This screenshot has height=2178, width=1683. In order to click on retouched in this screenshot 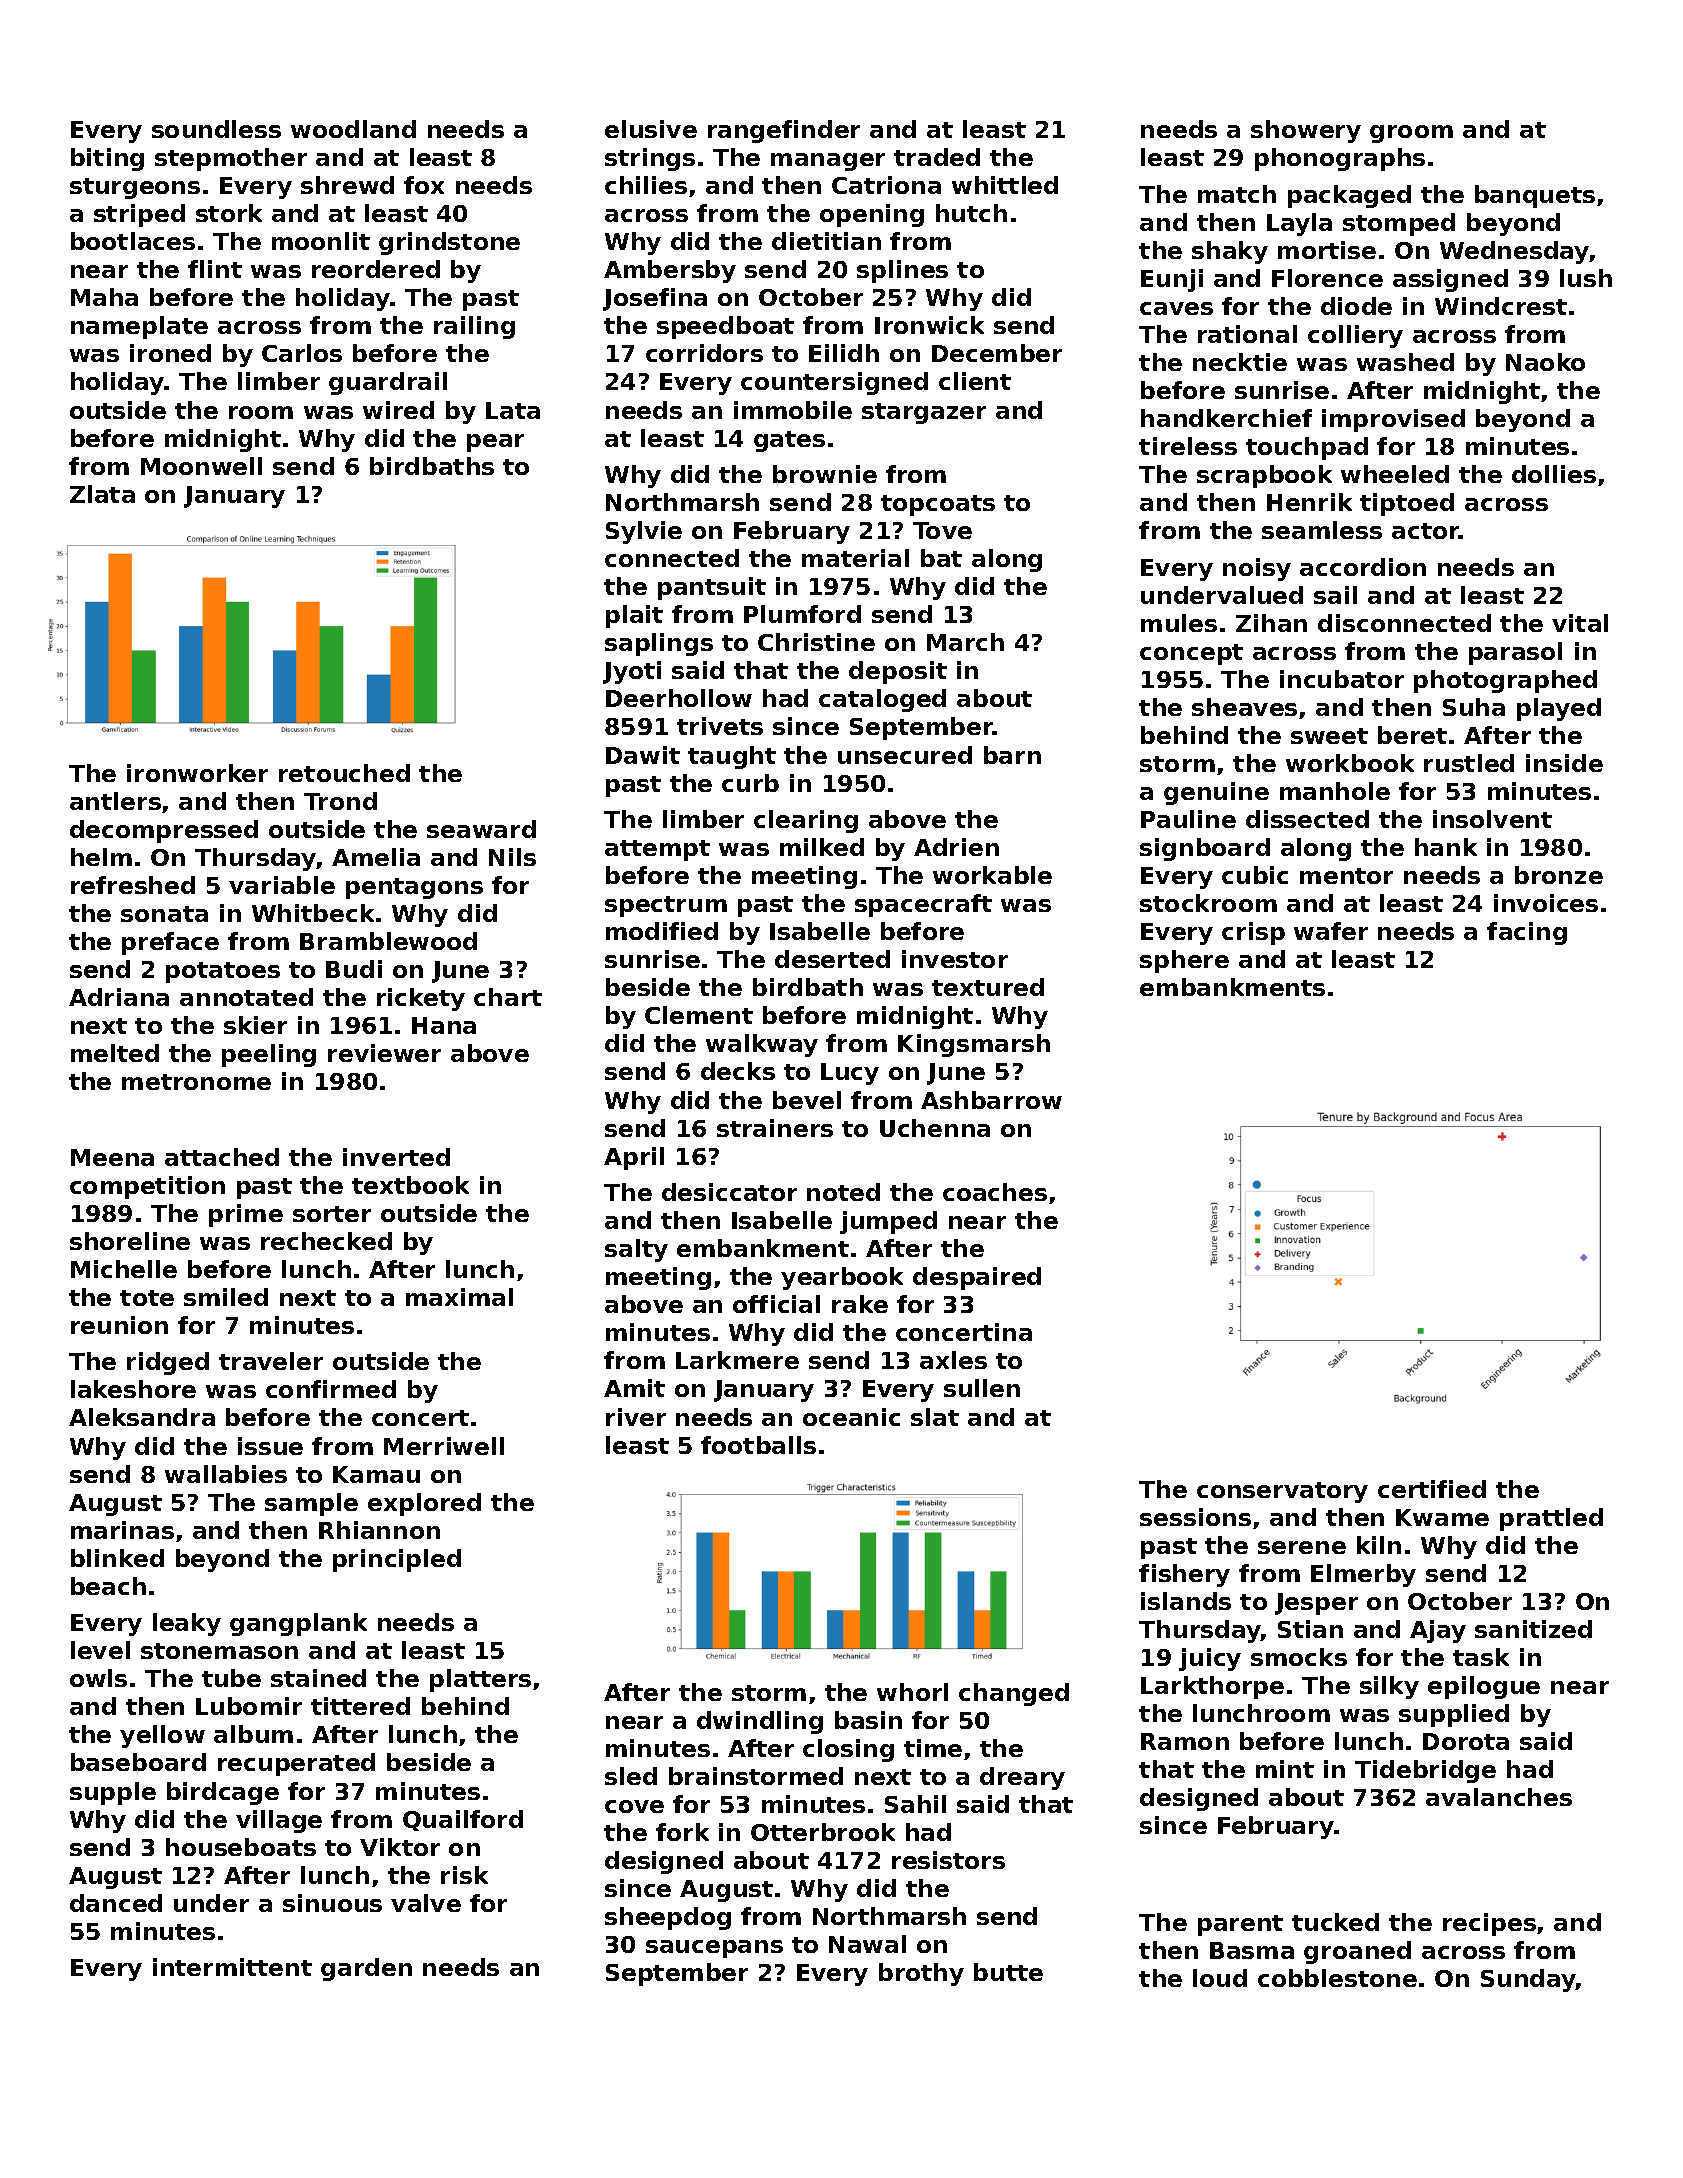, I will do `click(344, 773)`.
